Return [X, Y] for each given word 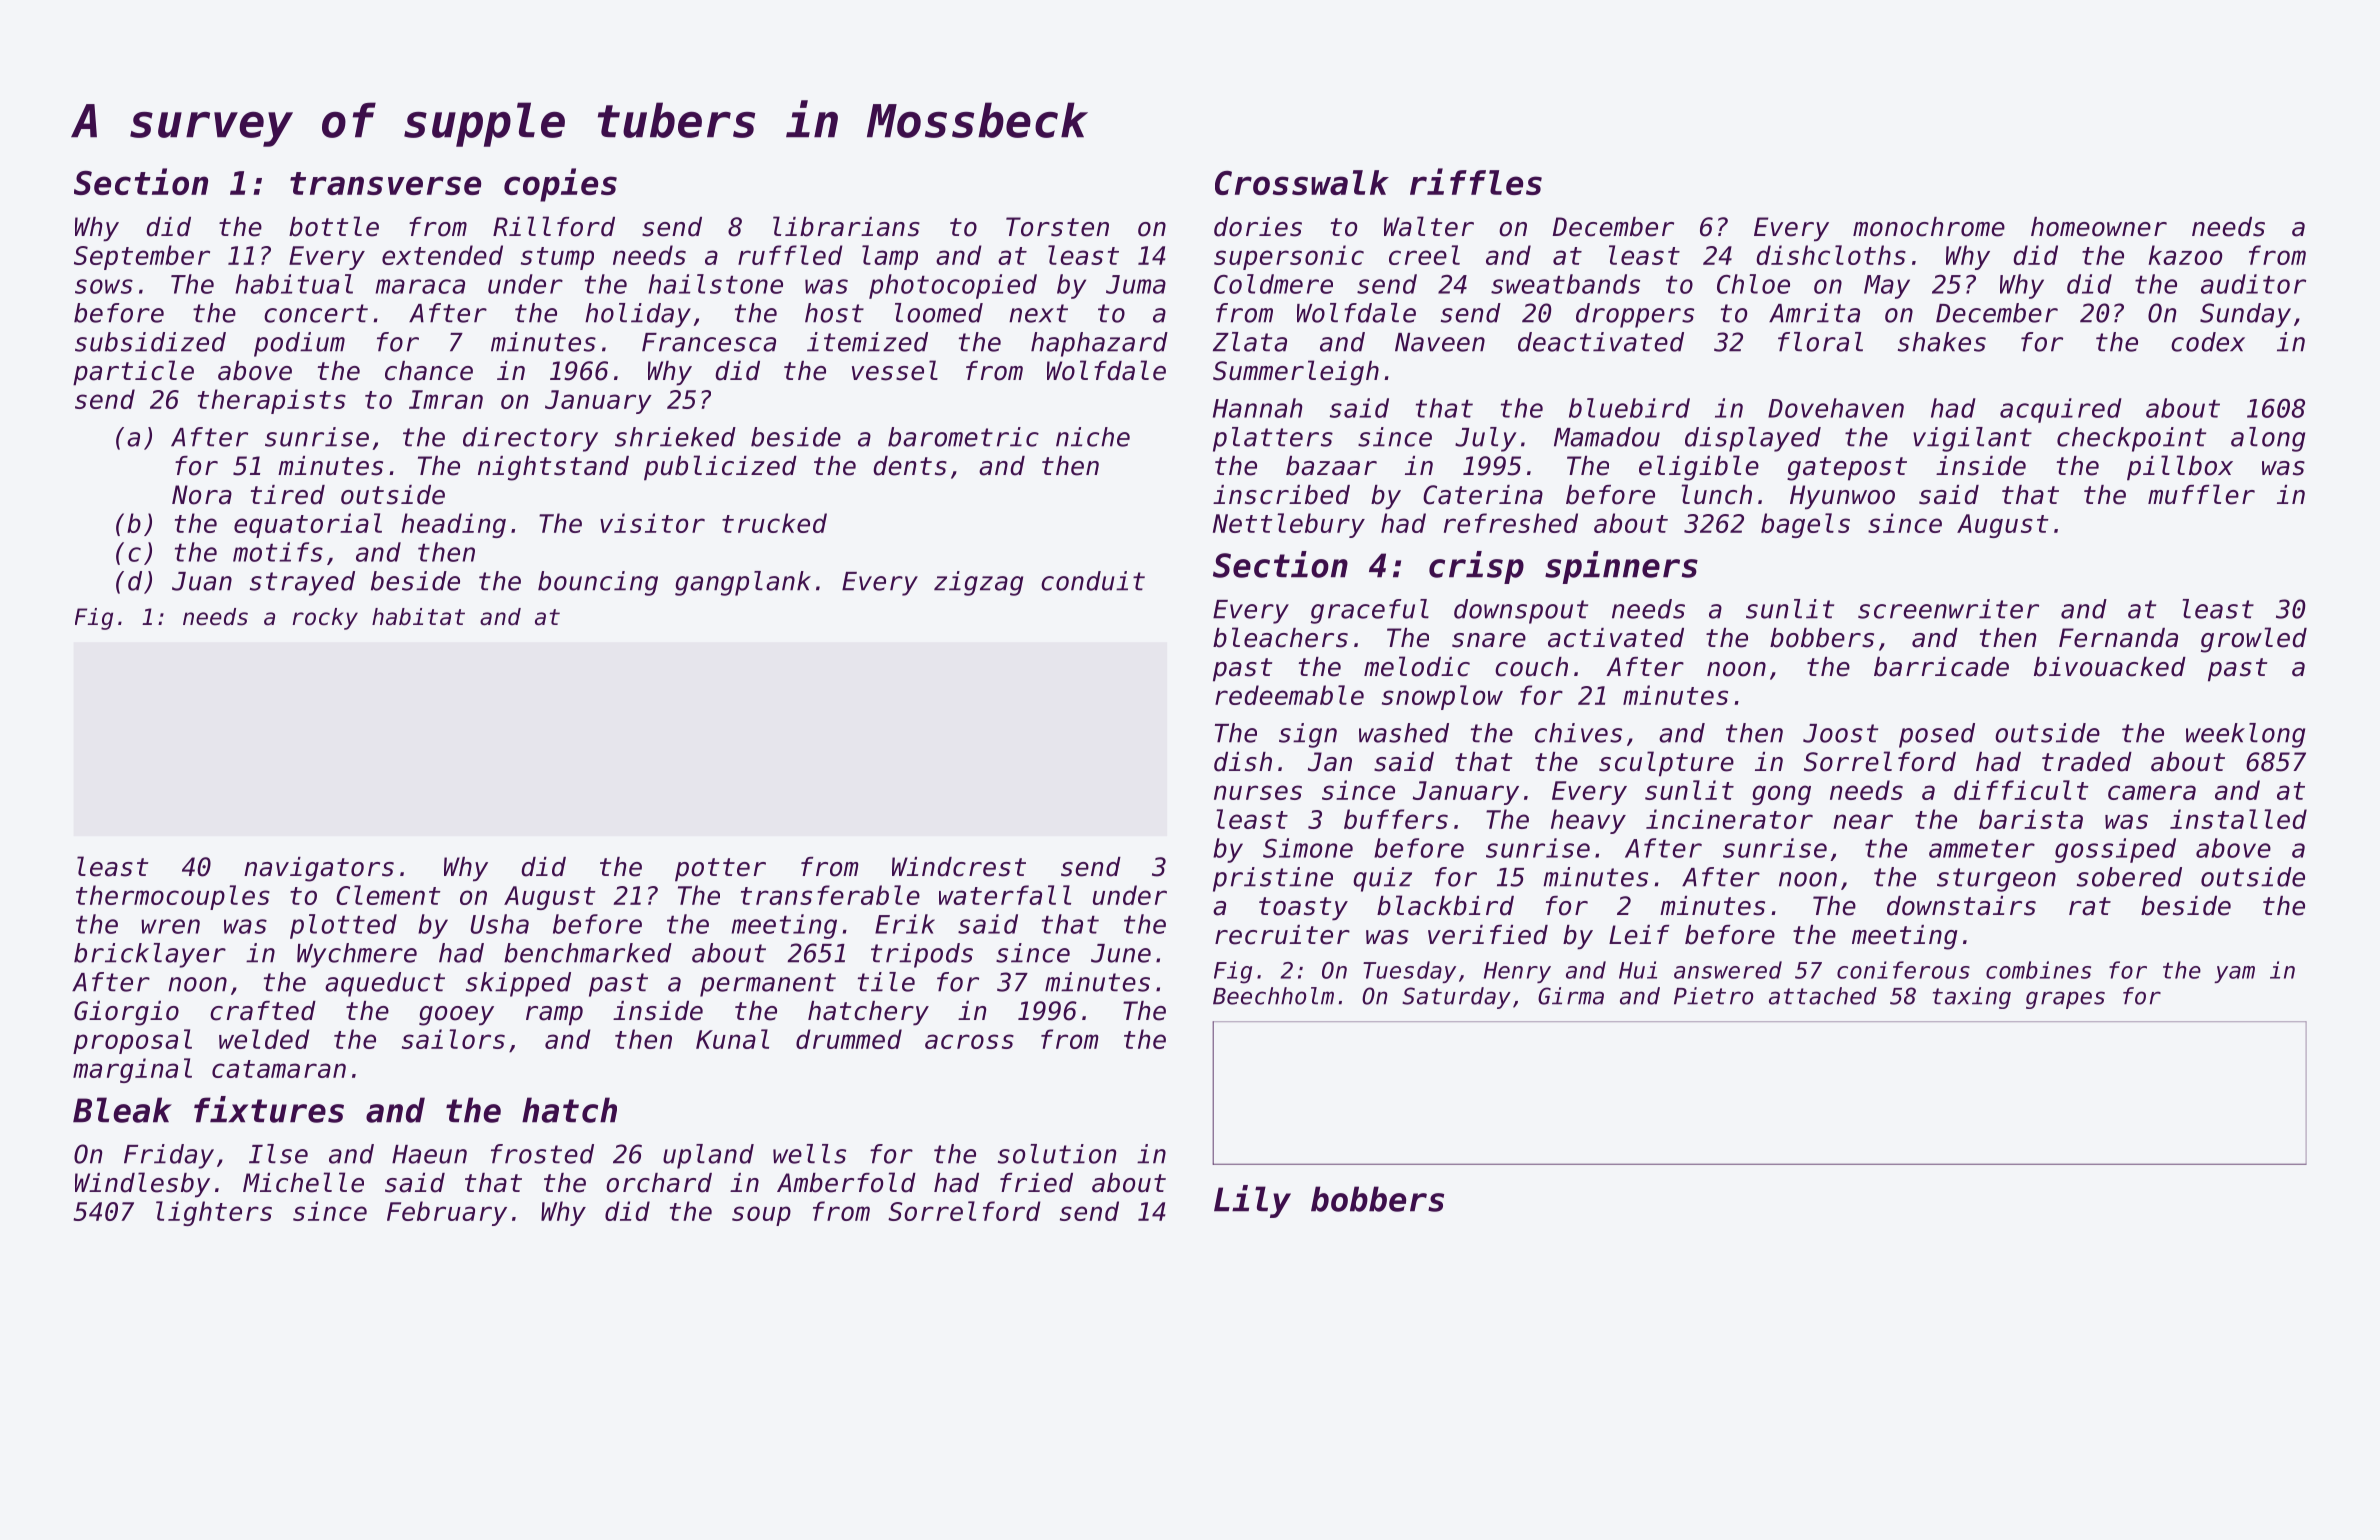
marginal [132, 1070]
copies [560, 185]
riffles [1476, 181]
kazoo [2185, 255]
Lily [1252, 1201]
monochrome [1929, 227]
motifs [278, 552]
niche [1093, 437]
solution [1057, 1154]
